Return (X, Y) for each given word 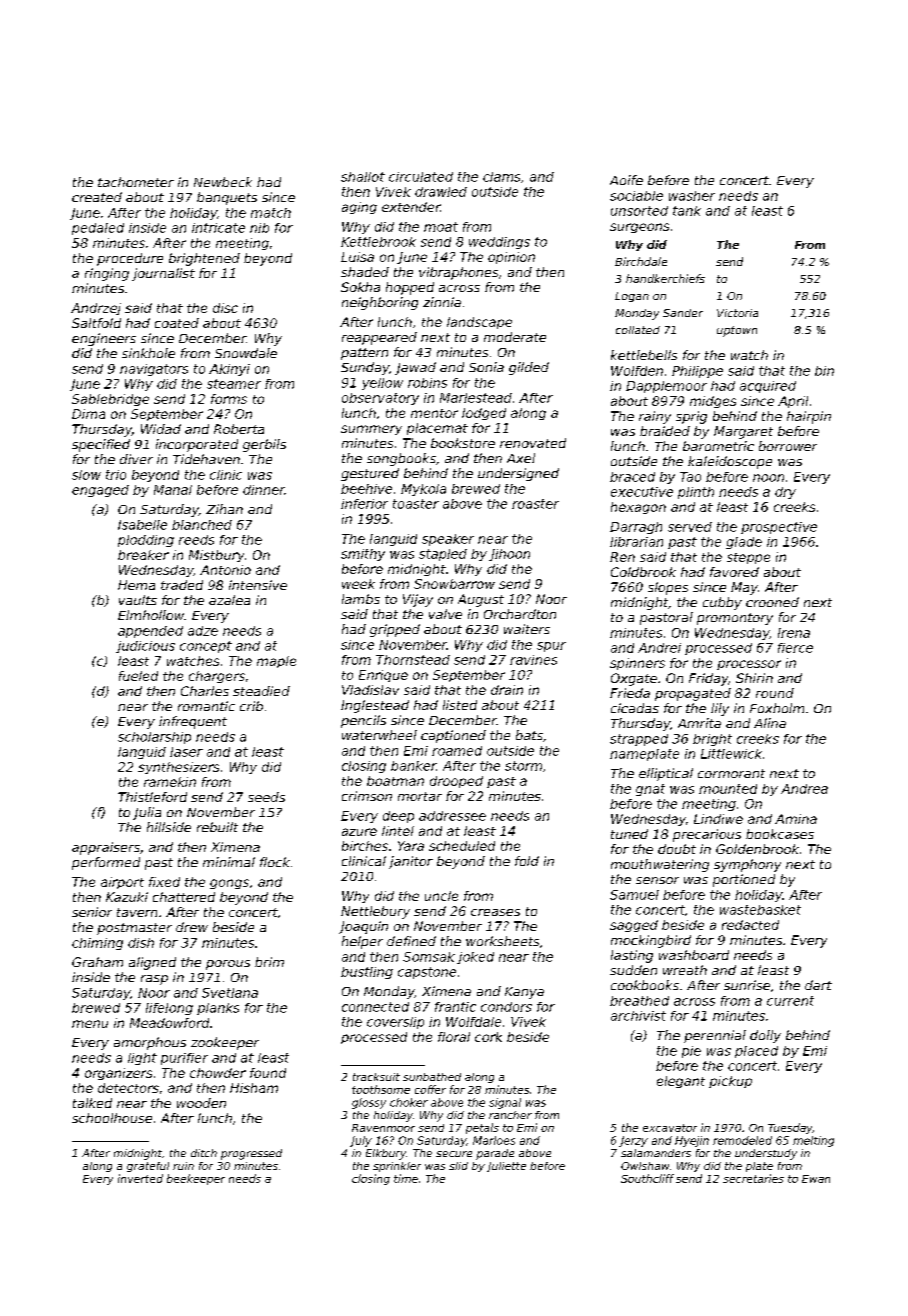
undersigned (518, 474)
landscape (479, 323)
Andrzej (96, 309)
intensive (258, 585)
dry (785, 493)
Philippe (697, 372)
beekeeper (196, 1179)
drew (192, 927)
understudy (766, 1154)
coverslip (395, 1023)
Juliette (506, 1167)
